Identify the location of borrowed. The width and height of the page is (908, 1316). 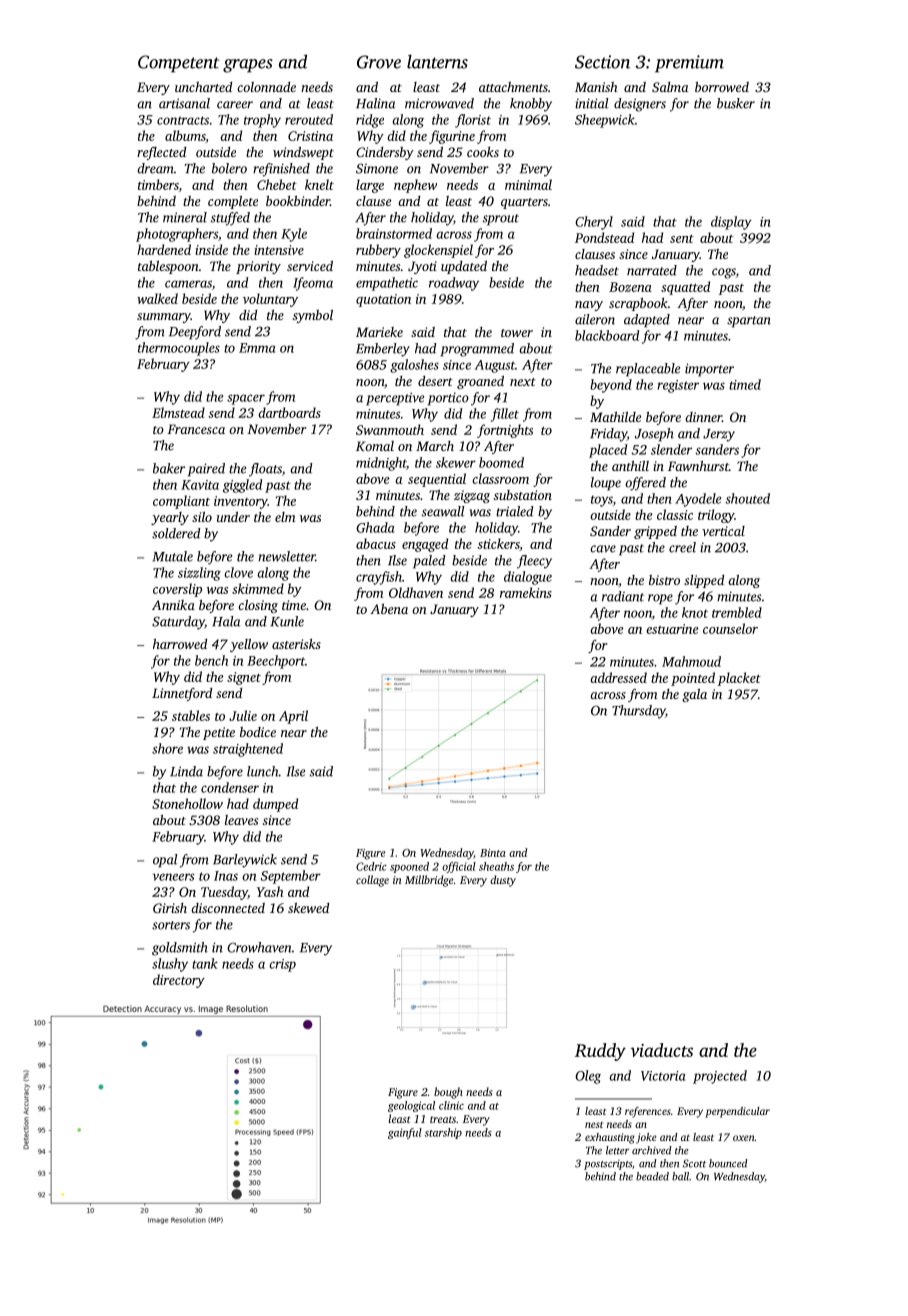
(722, 87).
